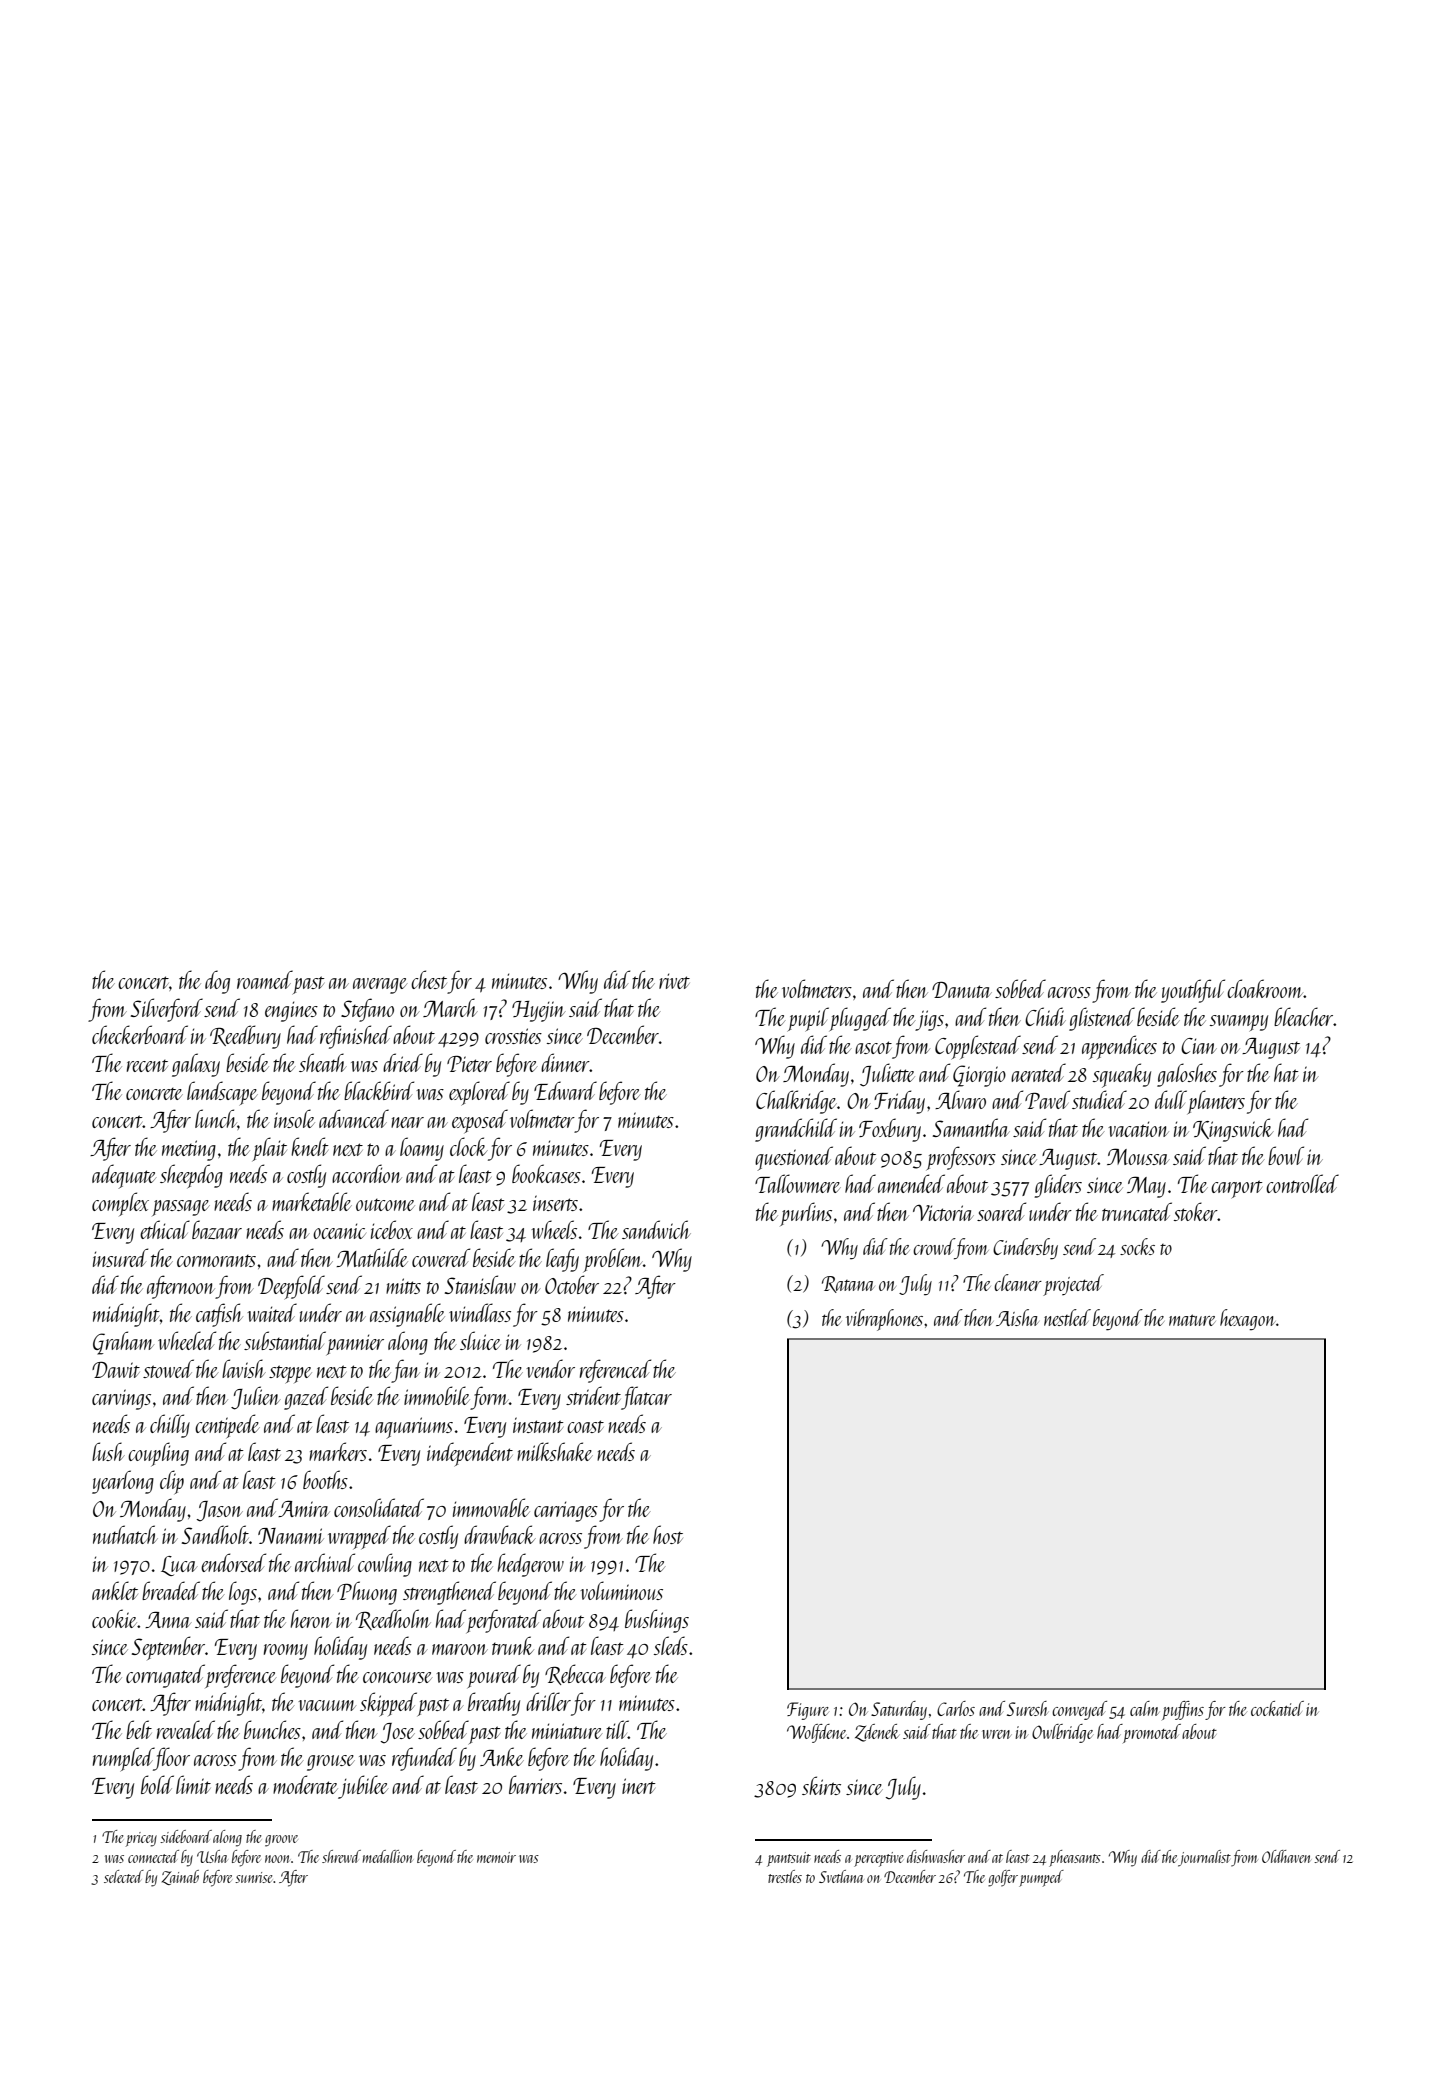  What do you see at coordinates (1248, 1320) in the screenshot?
I see `hexagon` at bounding box center [1248, 1320].
